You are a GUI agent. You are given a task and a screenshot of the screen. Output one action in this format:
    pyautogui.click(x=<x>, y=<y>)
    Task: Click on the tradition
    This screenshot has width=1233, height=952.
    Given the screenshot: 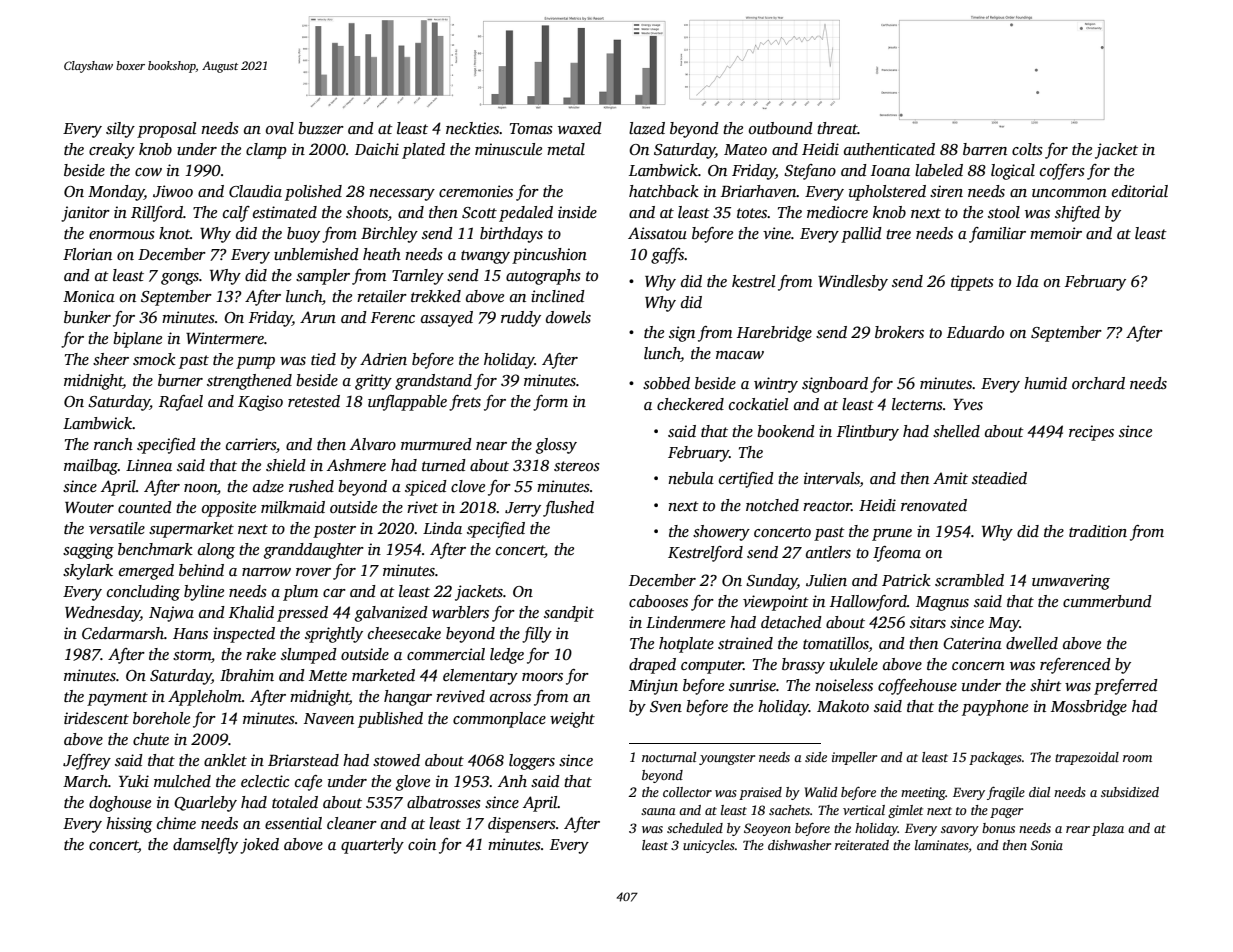 What is the action you would take?
    pyautogui.click(x=1098, y=531)
